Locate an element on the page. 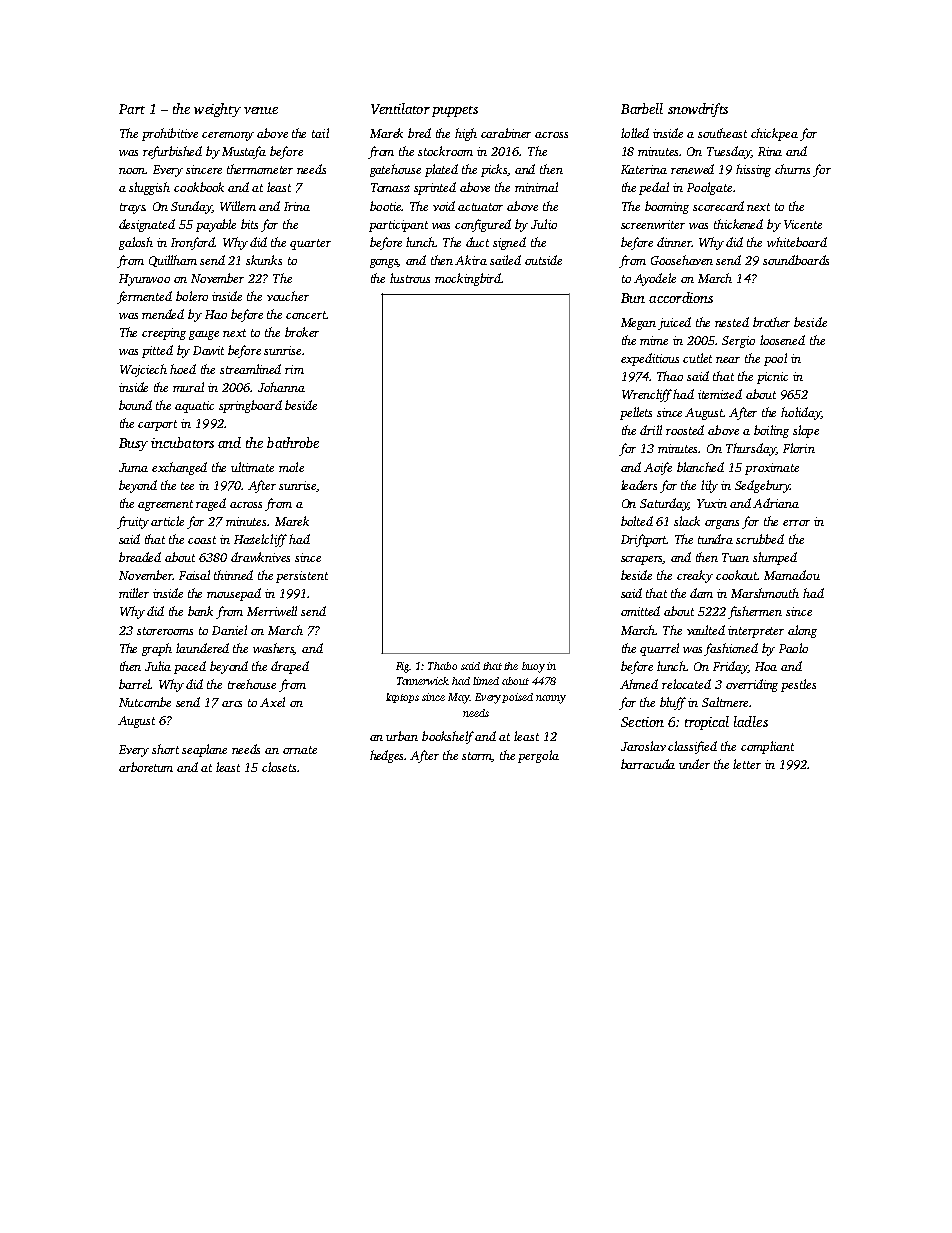 The image size is (952, 1233). picks is located at coordinates (494, 170).
